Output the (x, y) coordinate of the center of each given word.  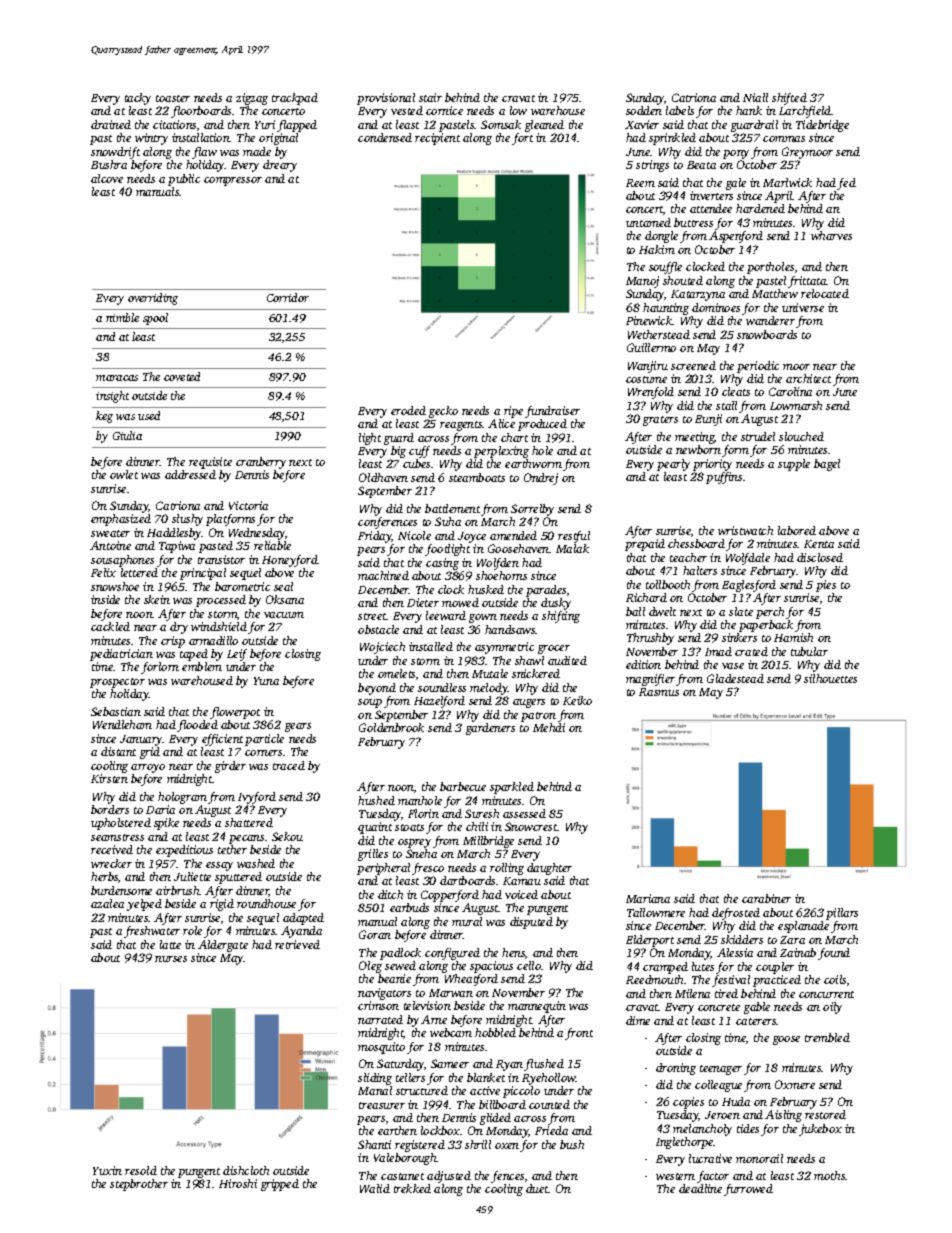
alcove (107, 178)
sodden (644, 110)
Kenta (819, 544)
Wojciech (382, 648)
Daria (160, 809)
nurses (171, 959)
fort (522, 139)
